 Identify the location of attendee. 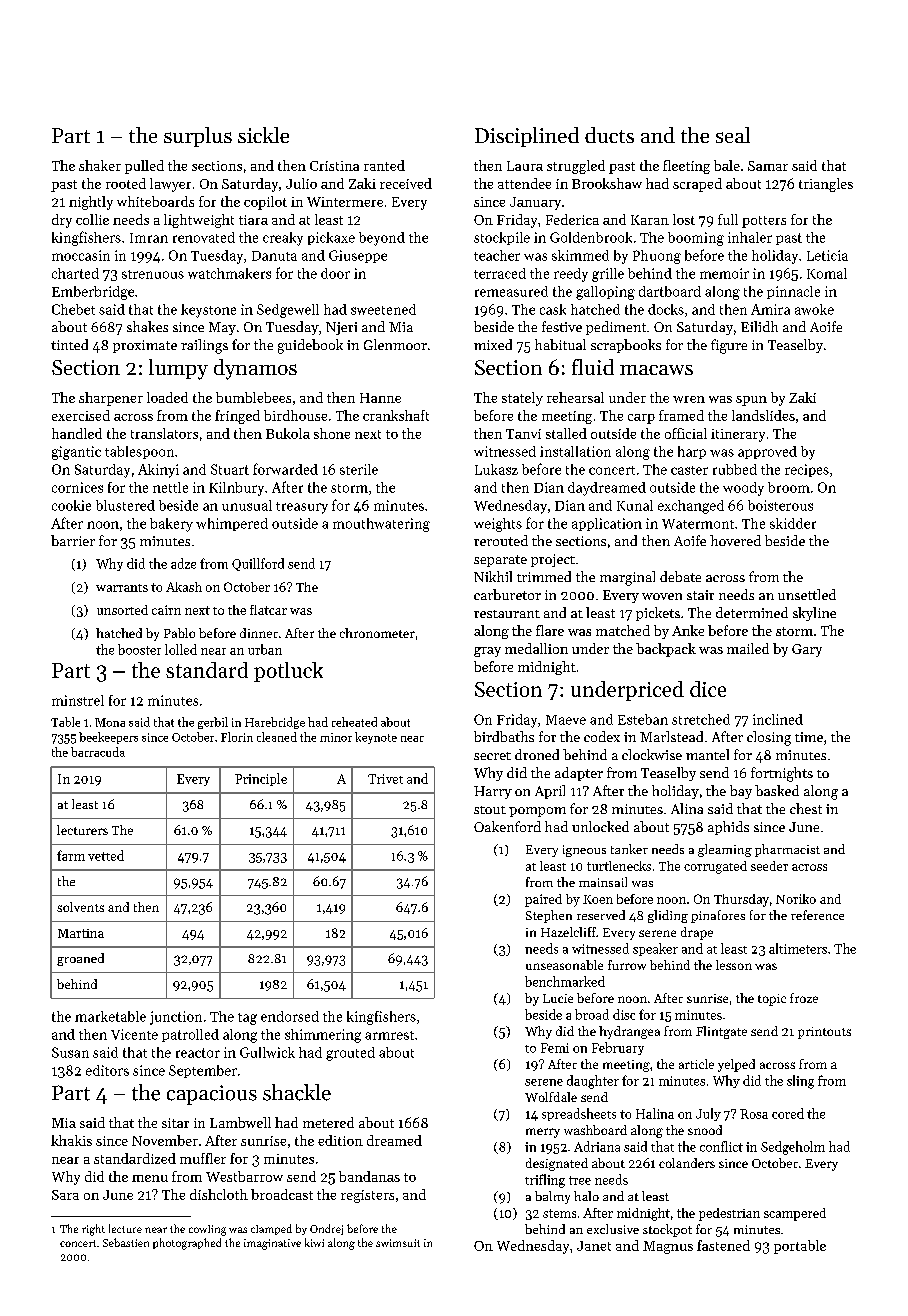
(524, 183).
